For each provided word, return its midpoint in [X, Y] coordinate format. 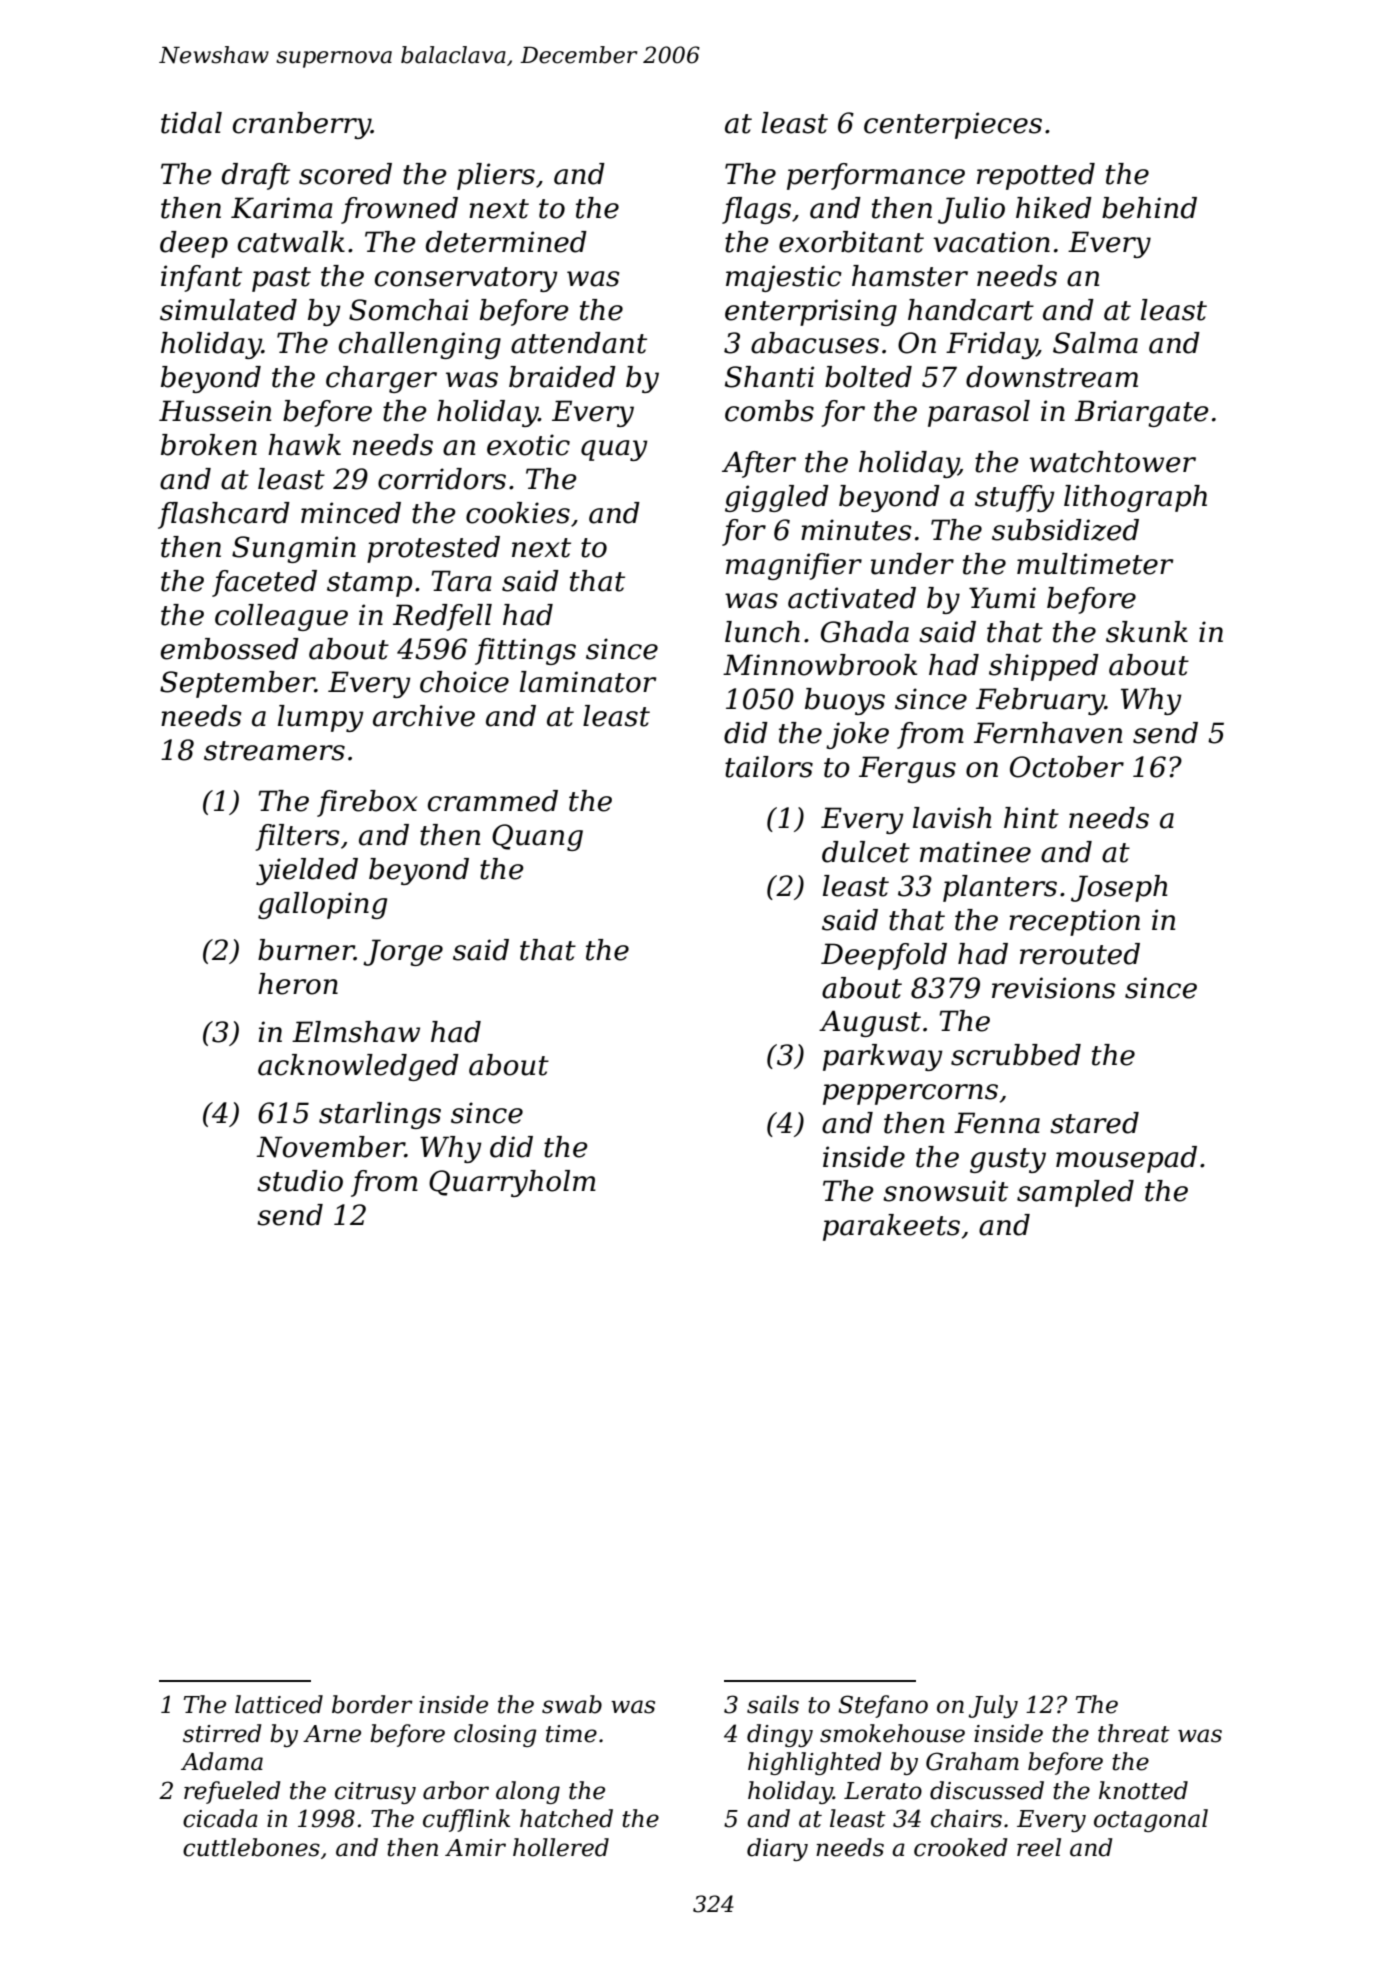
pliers [496, 176]
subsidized [1065, 530]
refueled [232, 1792]
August [870, 1023]
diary [777, 1849]
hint [1031, 818]
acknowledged [358, 1067]
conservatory [466, 279]
